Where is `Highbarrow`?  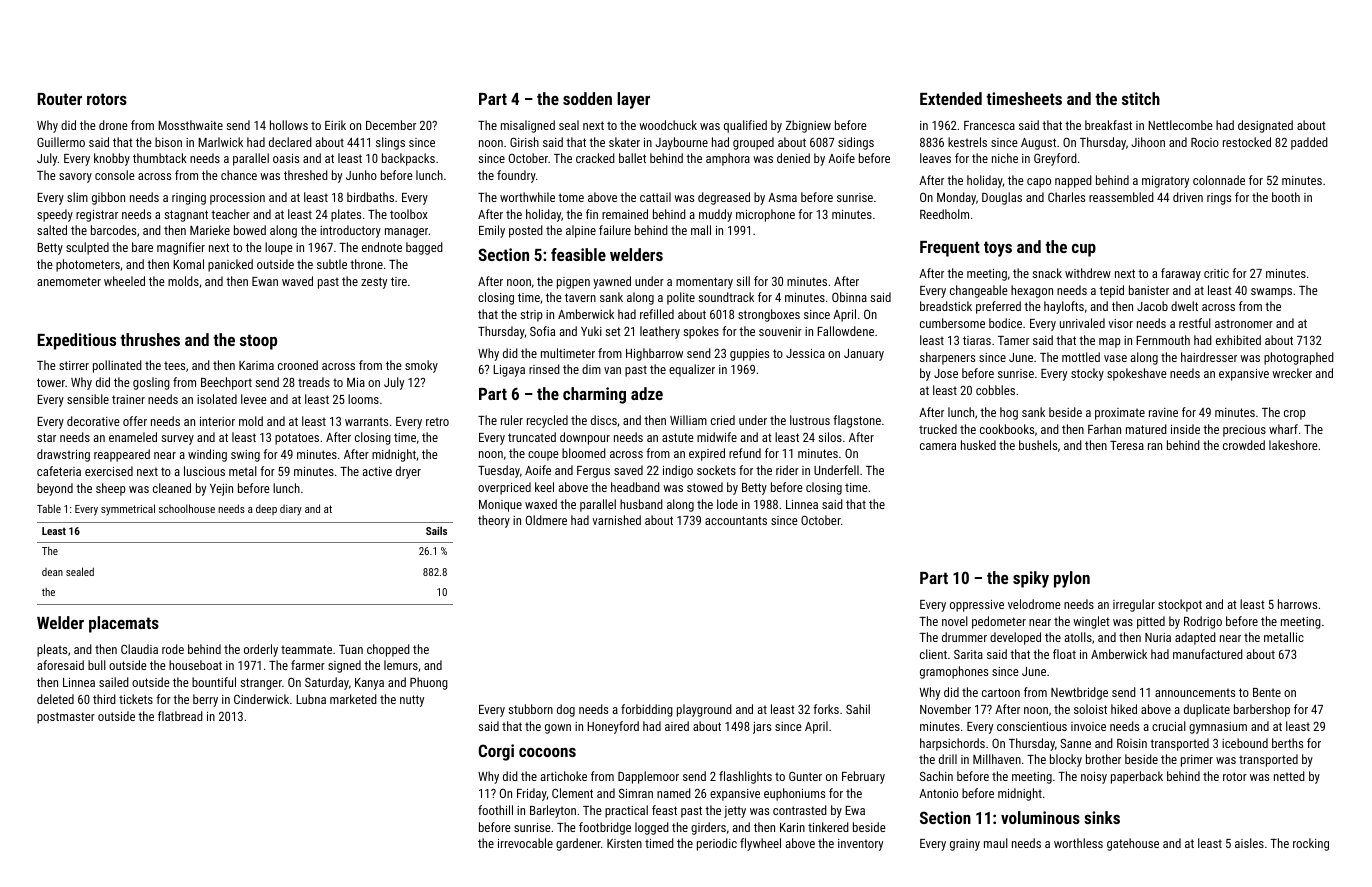
Highbarrow is located at coordinates (654, 354).
